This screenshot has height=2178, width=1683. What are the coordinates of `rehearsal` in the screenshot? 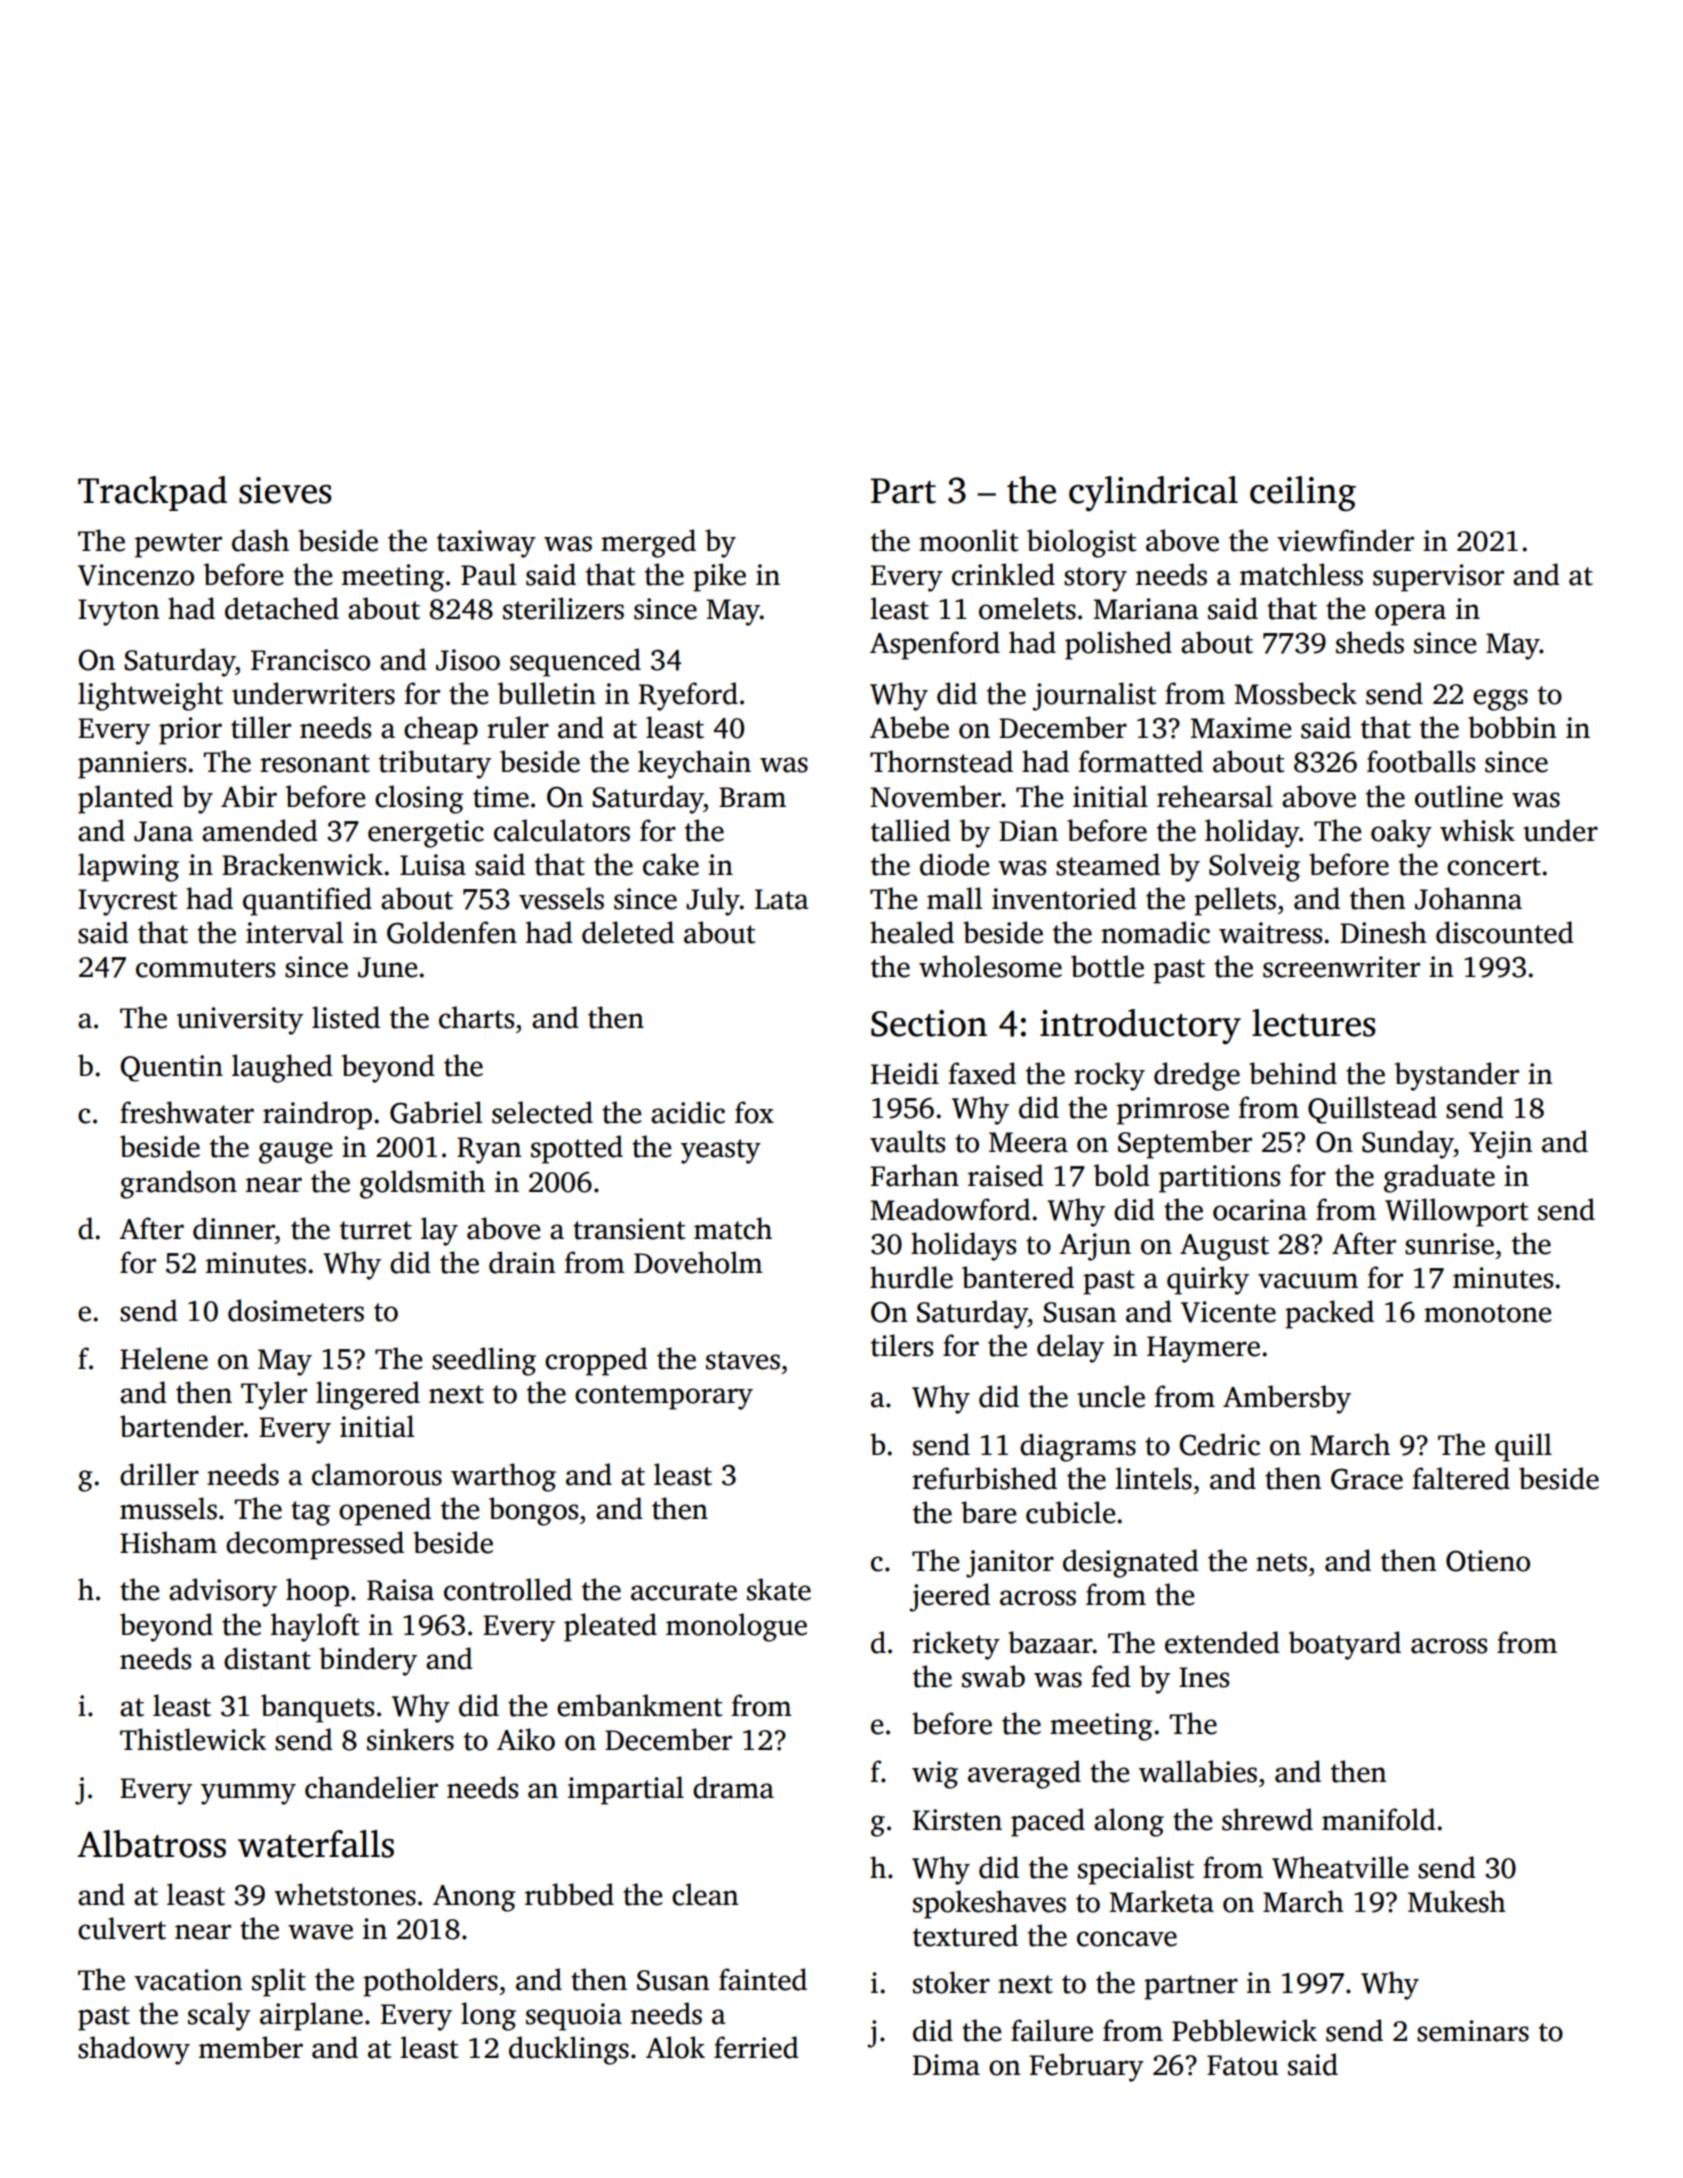 It's located at (1215, 796).
